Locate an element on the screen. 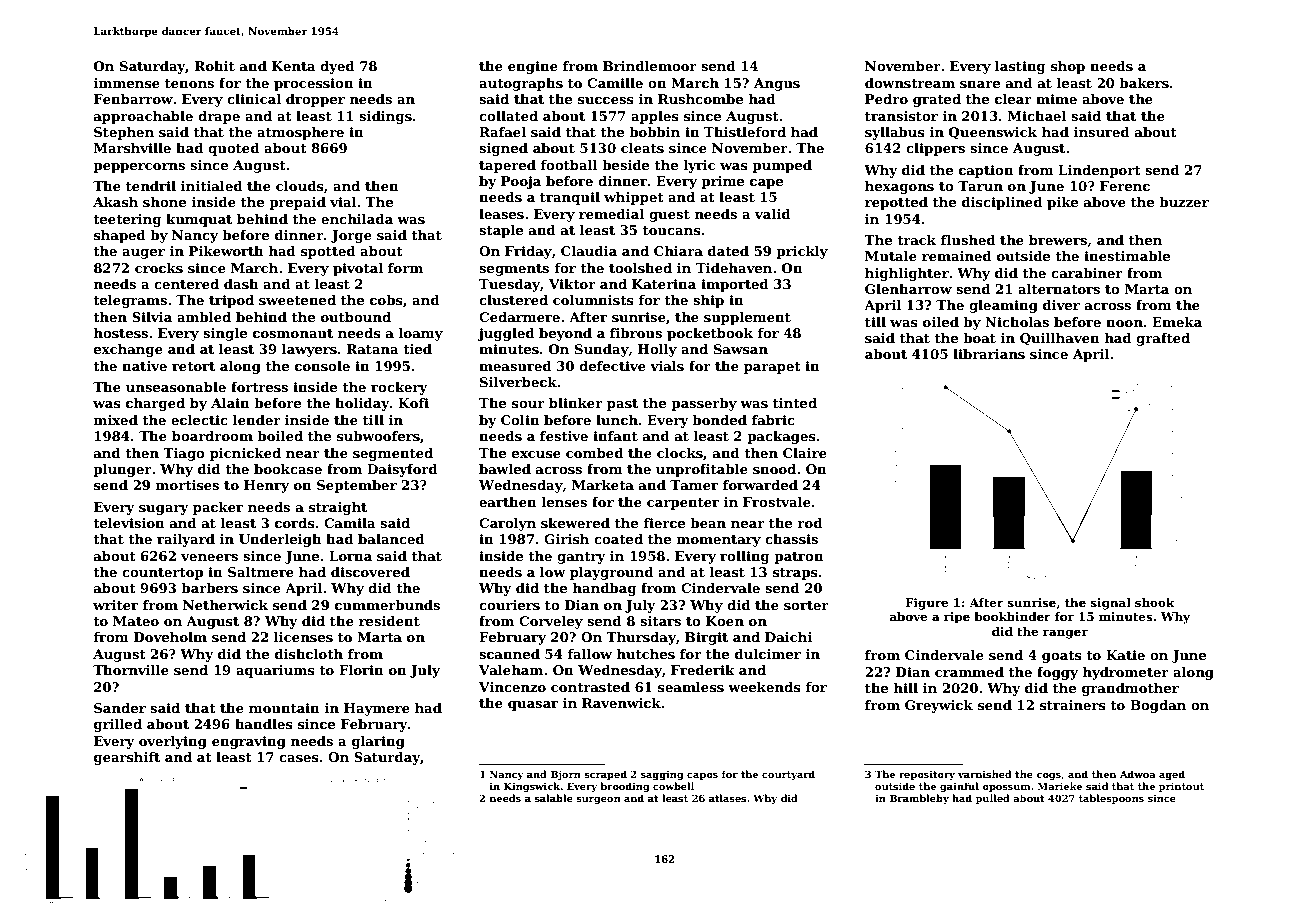 Image resolution: width=1308 pixels, height=924 pixels. surgeon is located at coordinates (598, 800).
